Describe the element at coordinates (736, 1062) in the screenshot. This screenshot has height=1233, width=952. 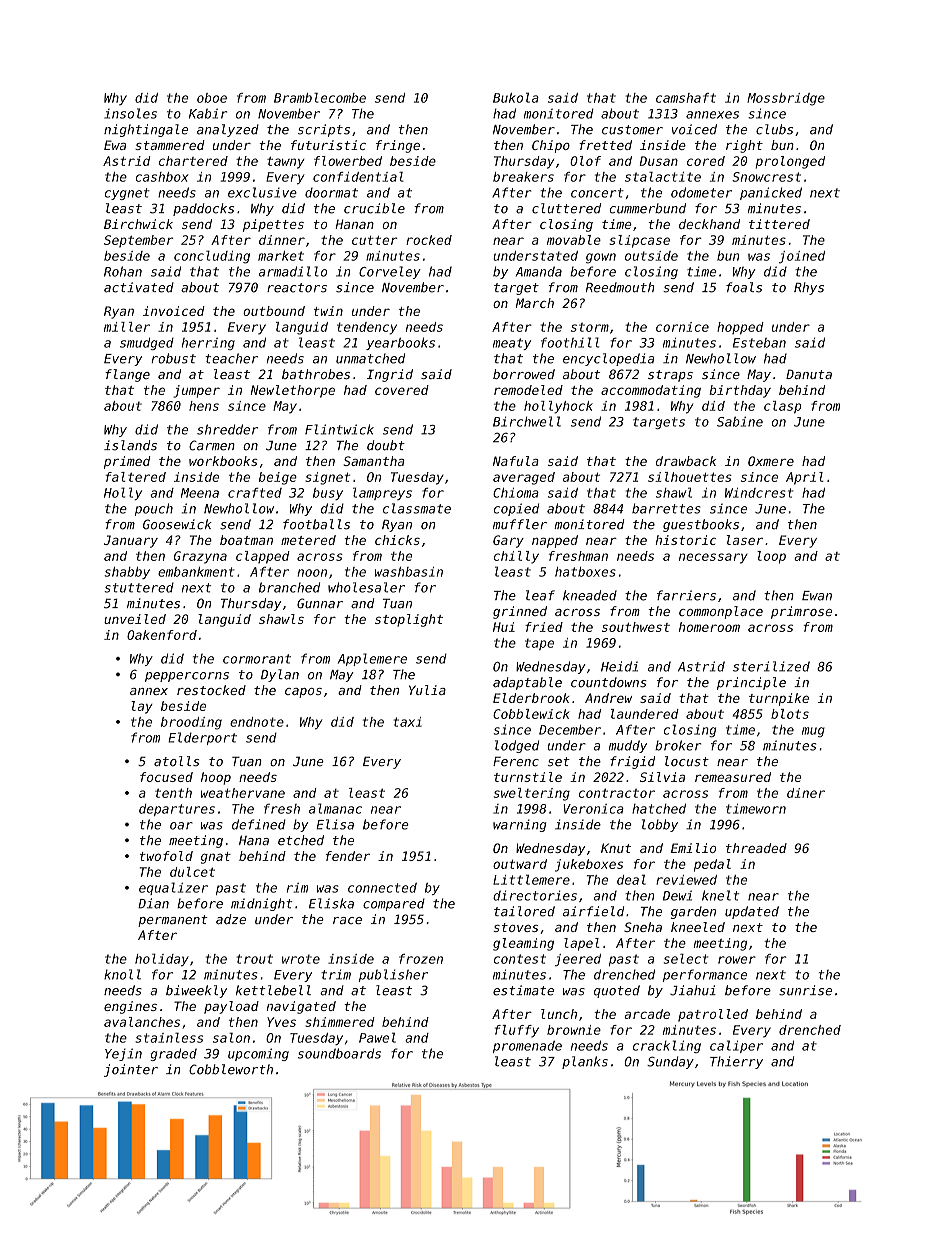
I see `Thierry` at that location.
